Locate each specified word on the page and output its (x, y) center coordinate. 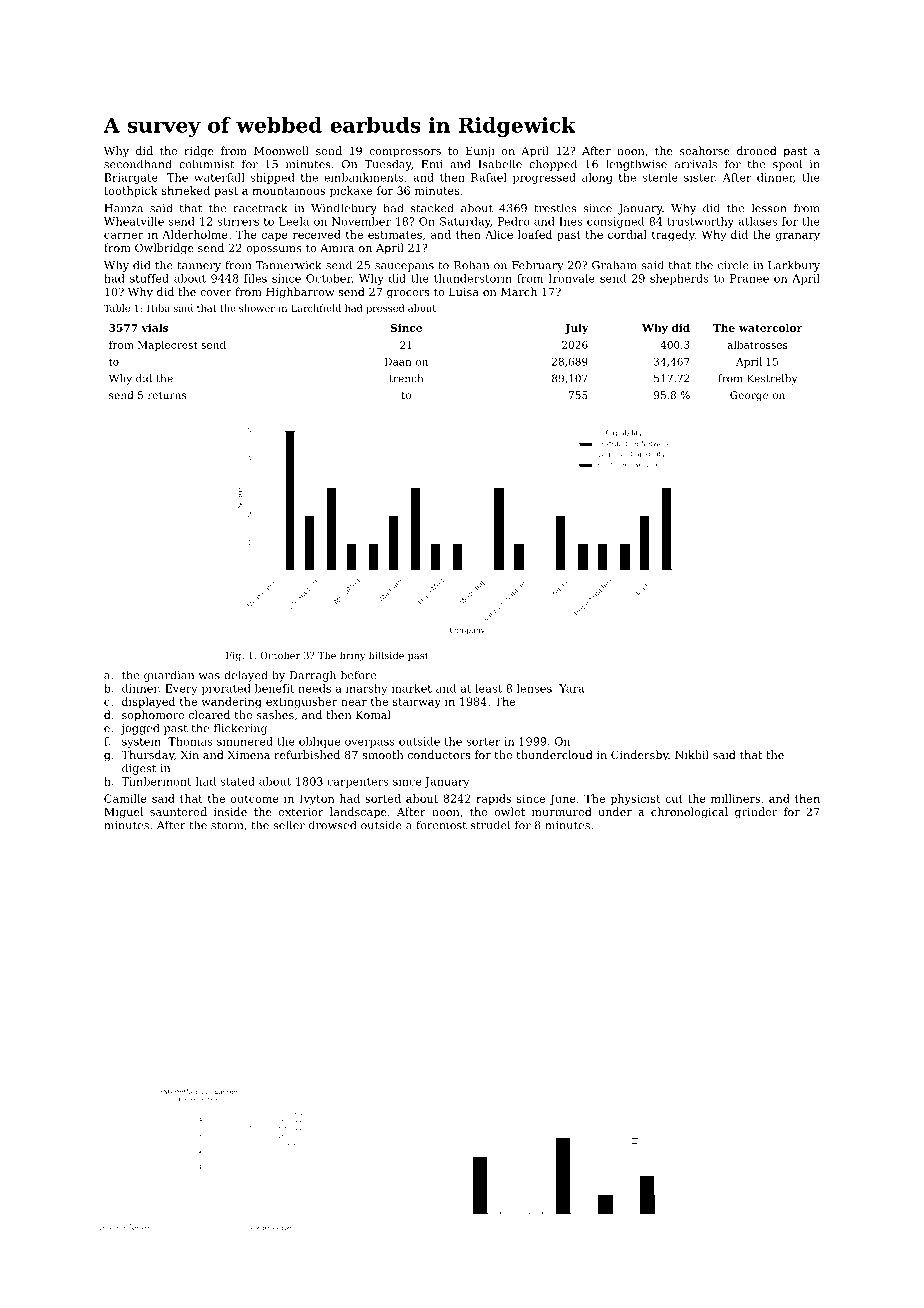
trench (406, 378)
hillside (386, 655)
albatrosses (757, 344)
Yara (571, 688)
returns (167, 395)
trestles (555, 208)
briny (352, 656)
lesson (769, 208)
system (141, 743)
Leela (294, 221)
